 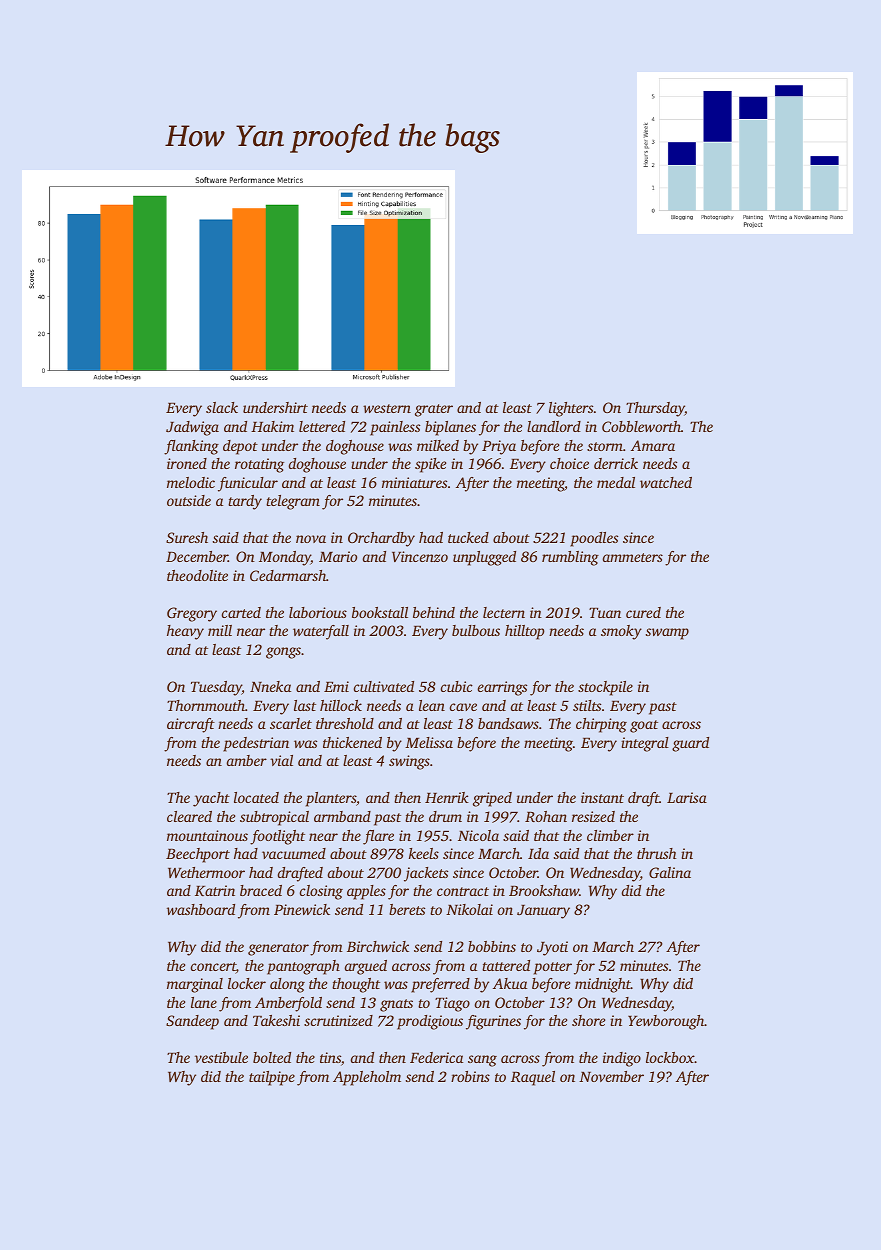 I want to click on cleared, so click(x=189, y=816).
